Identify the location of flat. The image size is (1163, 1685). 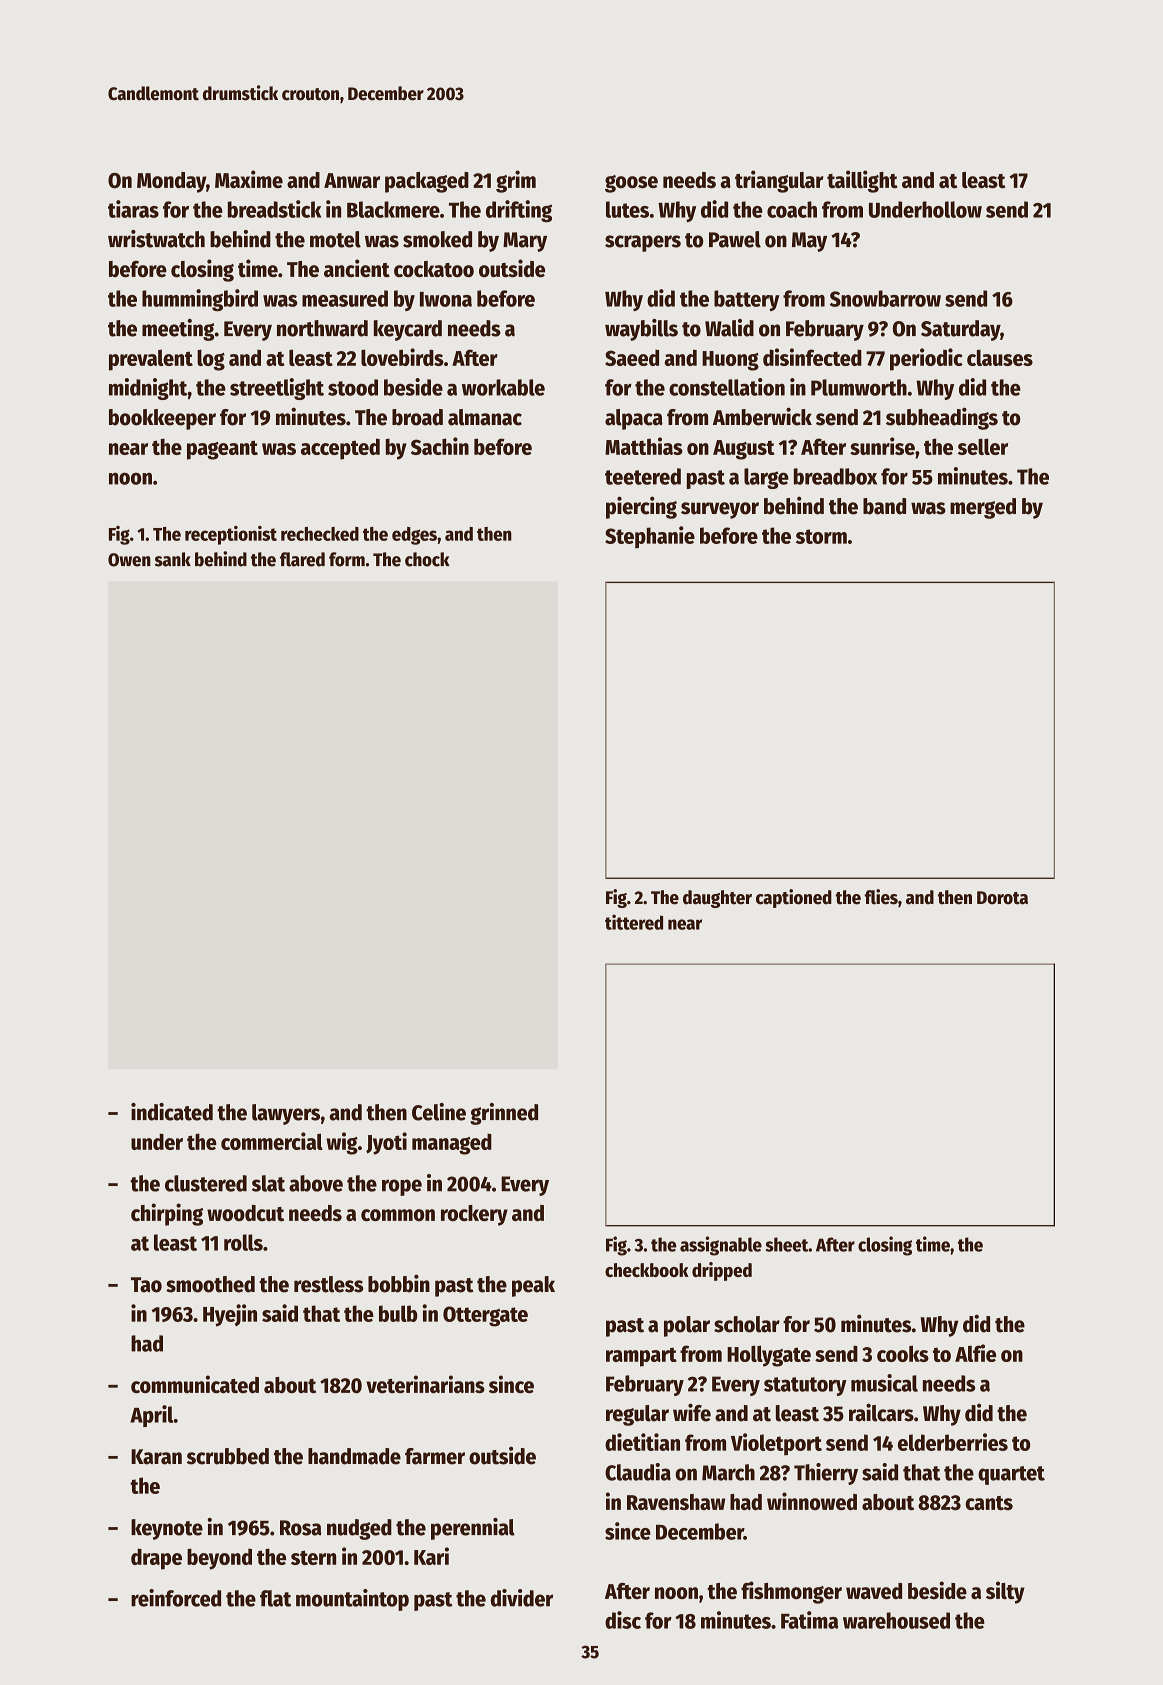
(275, 1598).
